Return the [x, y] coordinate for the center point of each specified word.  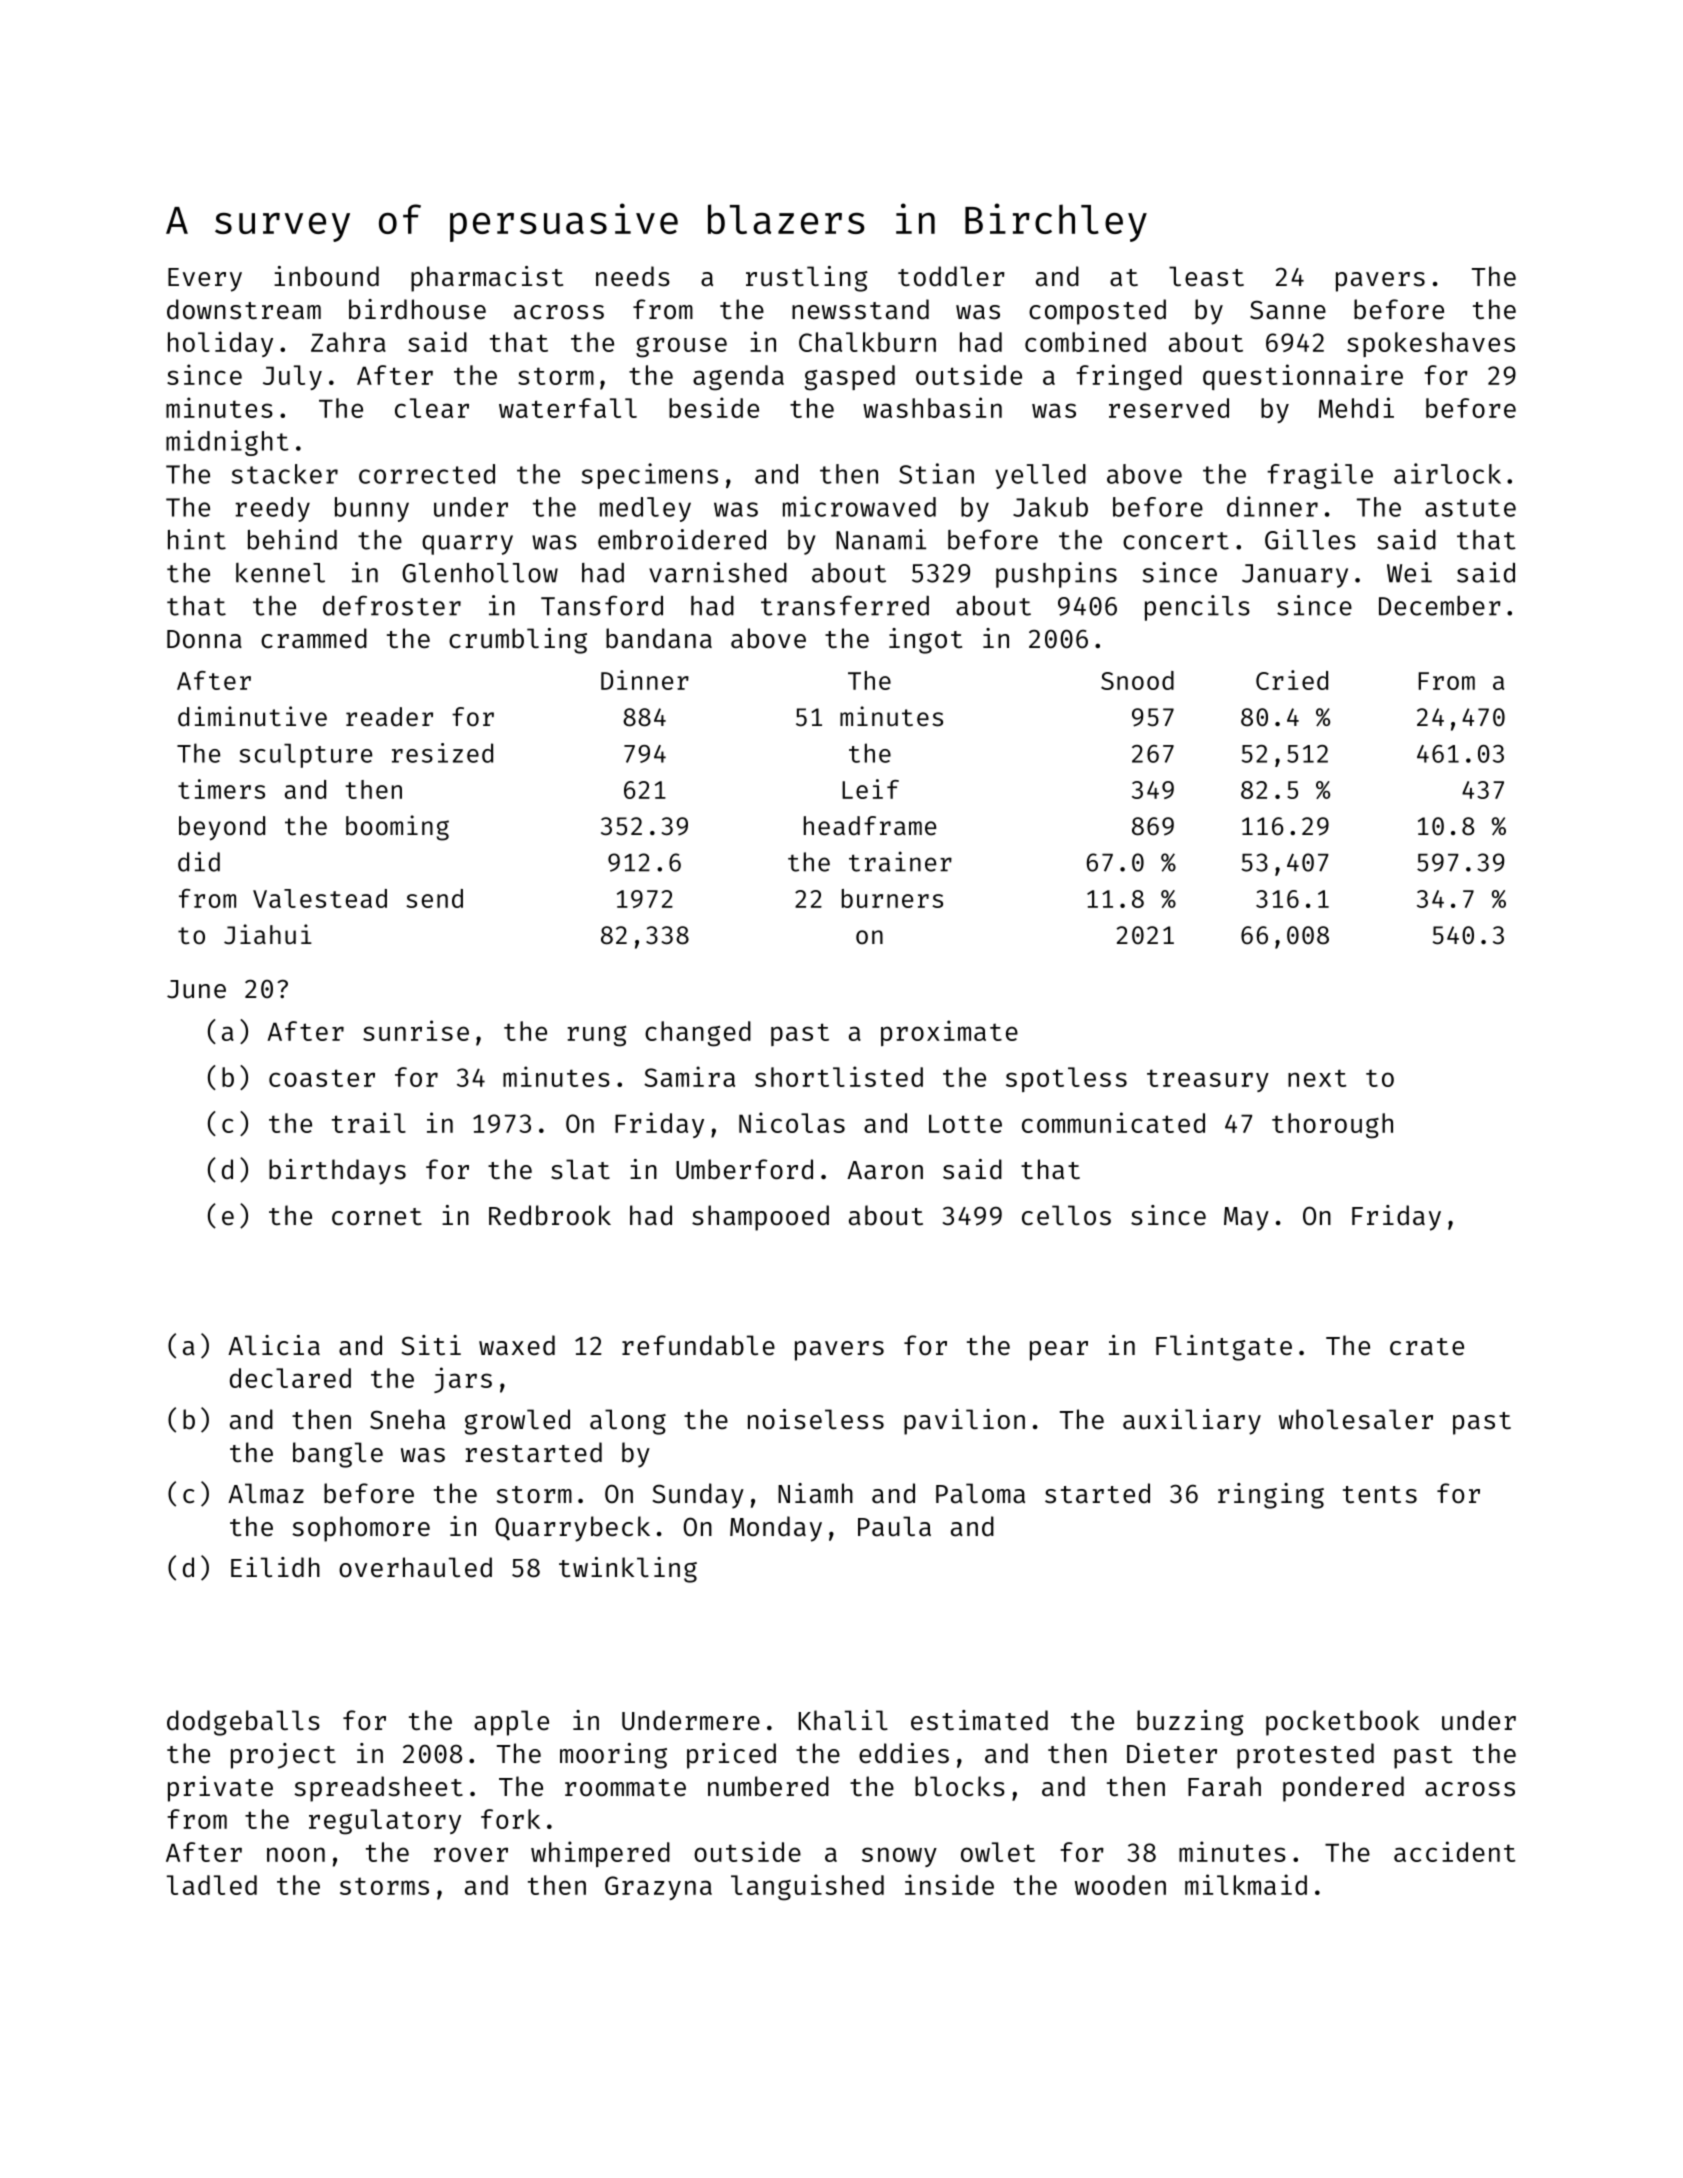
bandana [659, 638]
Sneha [407, 1419]
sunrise [416, 1030]
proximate [949, 1033]
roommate [625, 1788]
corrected [427, 474]
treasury [1208, 1080]
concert [1176, 541]
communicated [1113, 1122]
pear [1059, 1351]
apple [511, 1723]
